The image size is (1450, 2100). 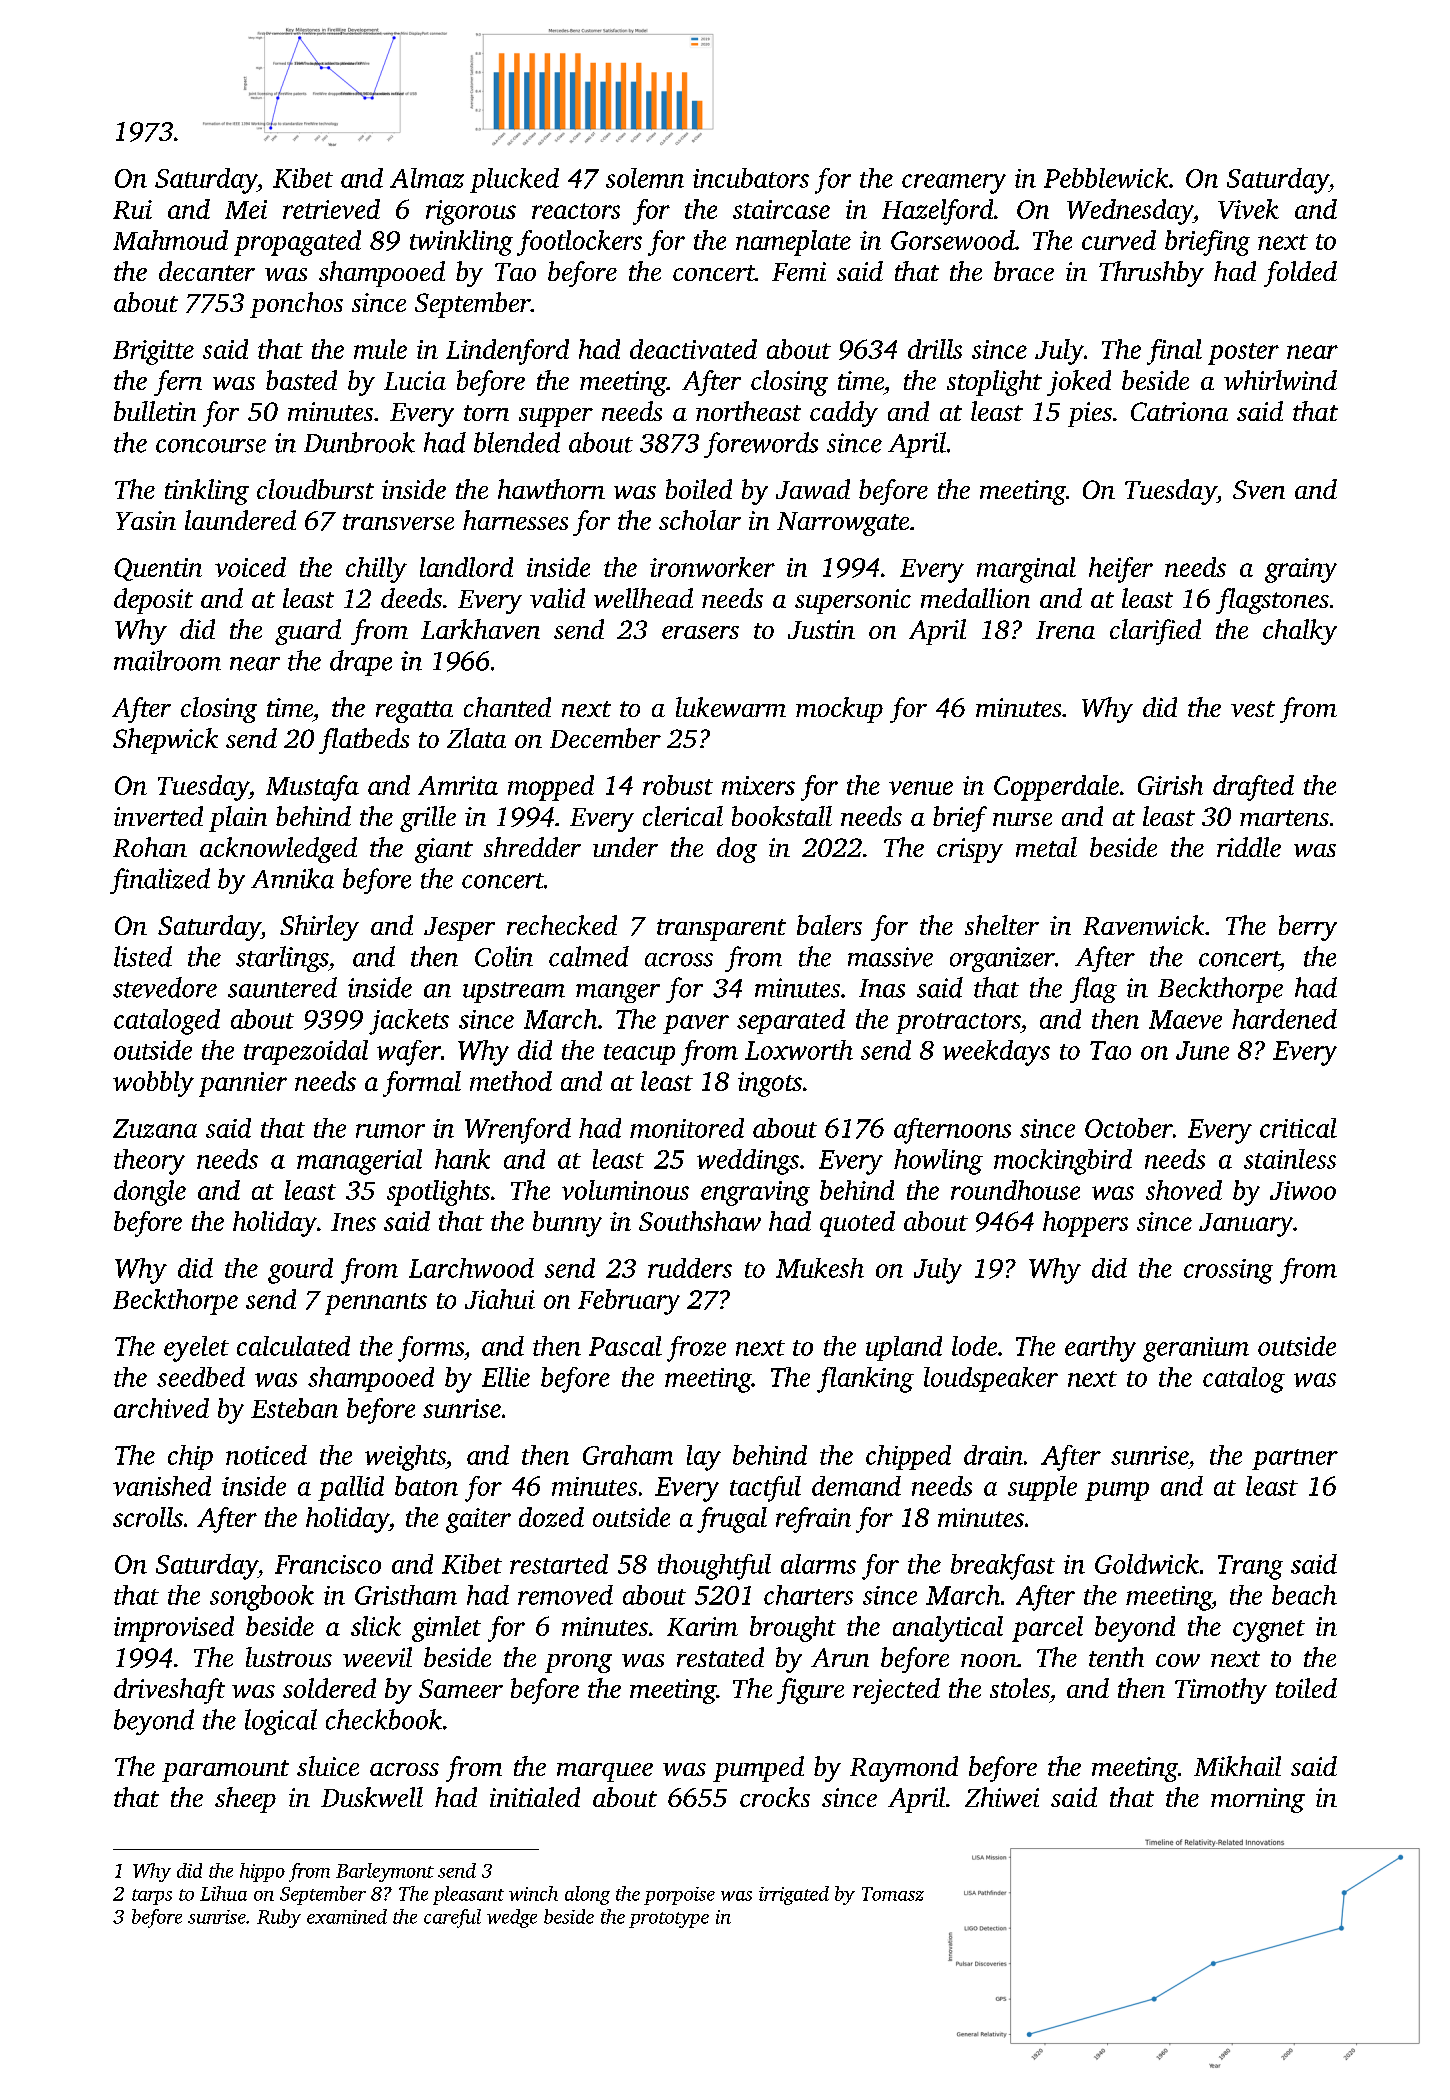 What do you see at coordinates (196, 1349) in the document?
I see `eyelet` at bounding box center [196, 1349].
